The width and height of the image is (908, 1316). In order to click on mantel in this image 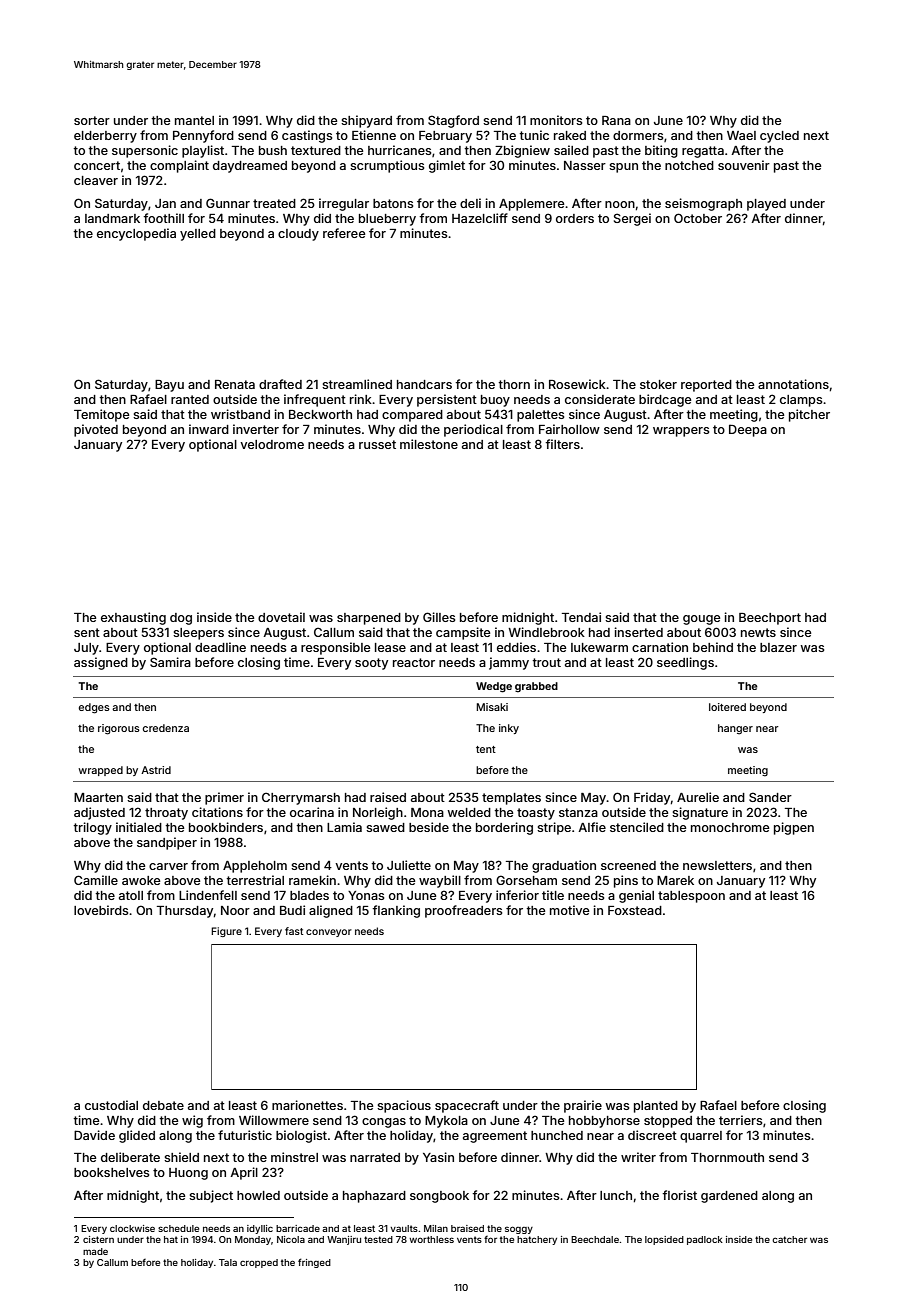, I will do `click(194, 120)`.
